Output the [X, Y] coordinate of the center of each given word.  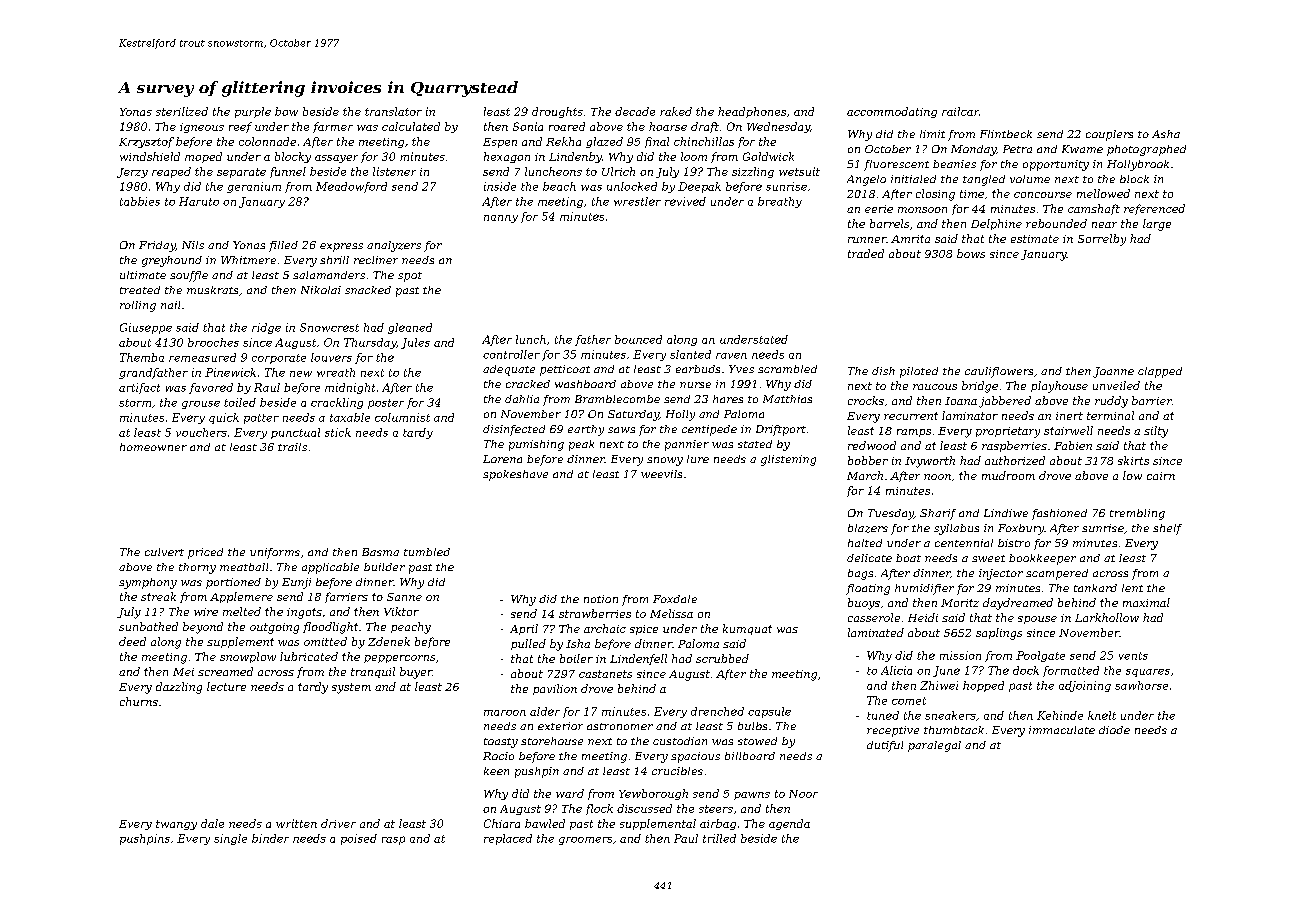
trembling [1137, 514]
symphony [148, 583]
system [351, 688]
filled [283, 246]
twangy [176, 825]
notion [601, 599]
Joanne [1113, 372]
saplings [999, 634]
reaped [171, 172]
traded [866, 253]
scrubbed [722, 658]
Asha [1166, 134]
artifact [139, 388]
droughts [557, 112]
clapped [1160, 372]
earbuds [698, 369]
